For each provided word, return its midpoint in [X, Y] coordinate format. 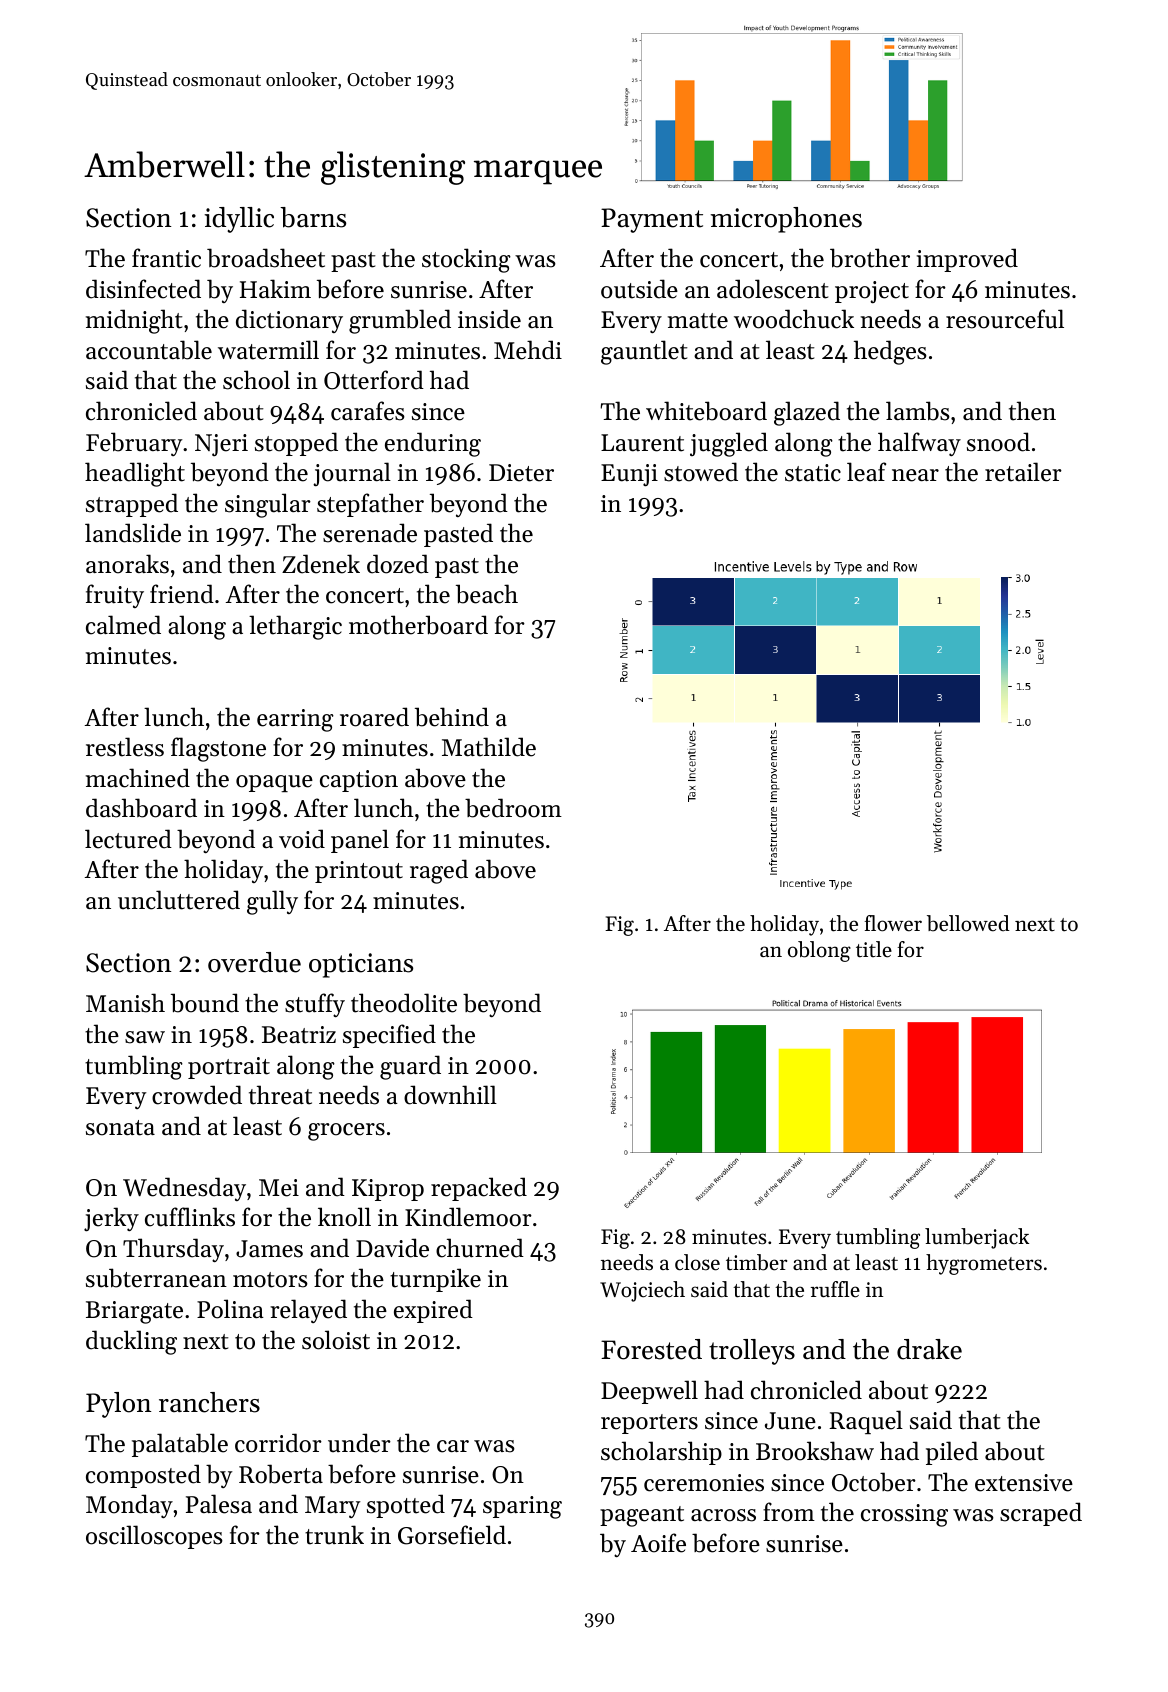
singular [268, 505]
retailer [1023, 472]
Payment [652, 220]
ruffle [835, 1289]
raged [439, 871]
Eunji [629, 475]
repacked [479, 1189]
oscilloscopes [154, 1537]
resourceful [1005, 319]
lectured [128, 839]
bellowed [968, 923]
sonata [120, 1128]
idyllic [239, 220]
